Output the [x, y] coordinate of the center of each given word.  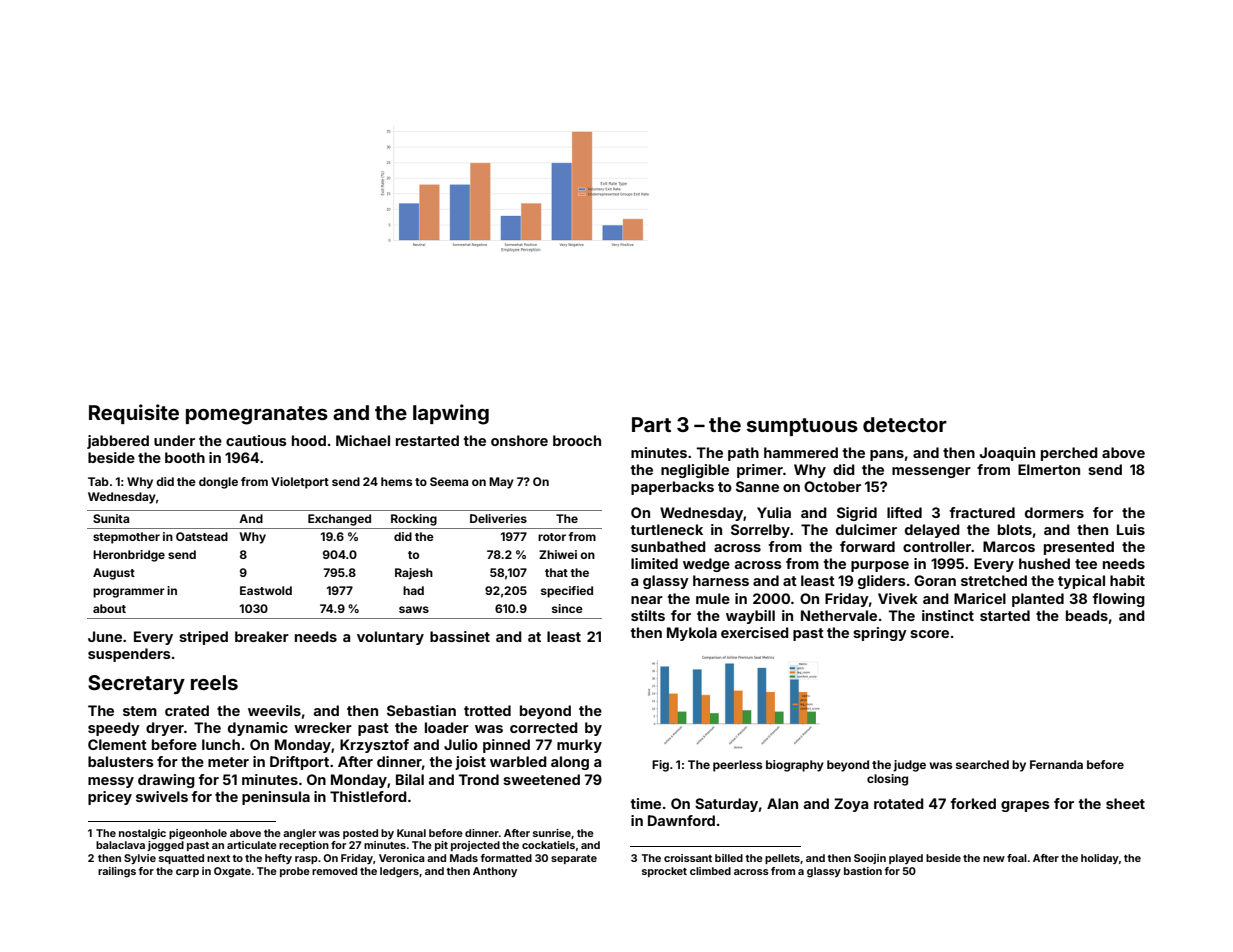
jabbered [118, 442]
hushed [1044, 563]
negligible [695, 471]
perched [1069, 454]
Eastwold [266, 590]
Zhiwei [558, 554]
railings [117, 872]
